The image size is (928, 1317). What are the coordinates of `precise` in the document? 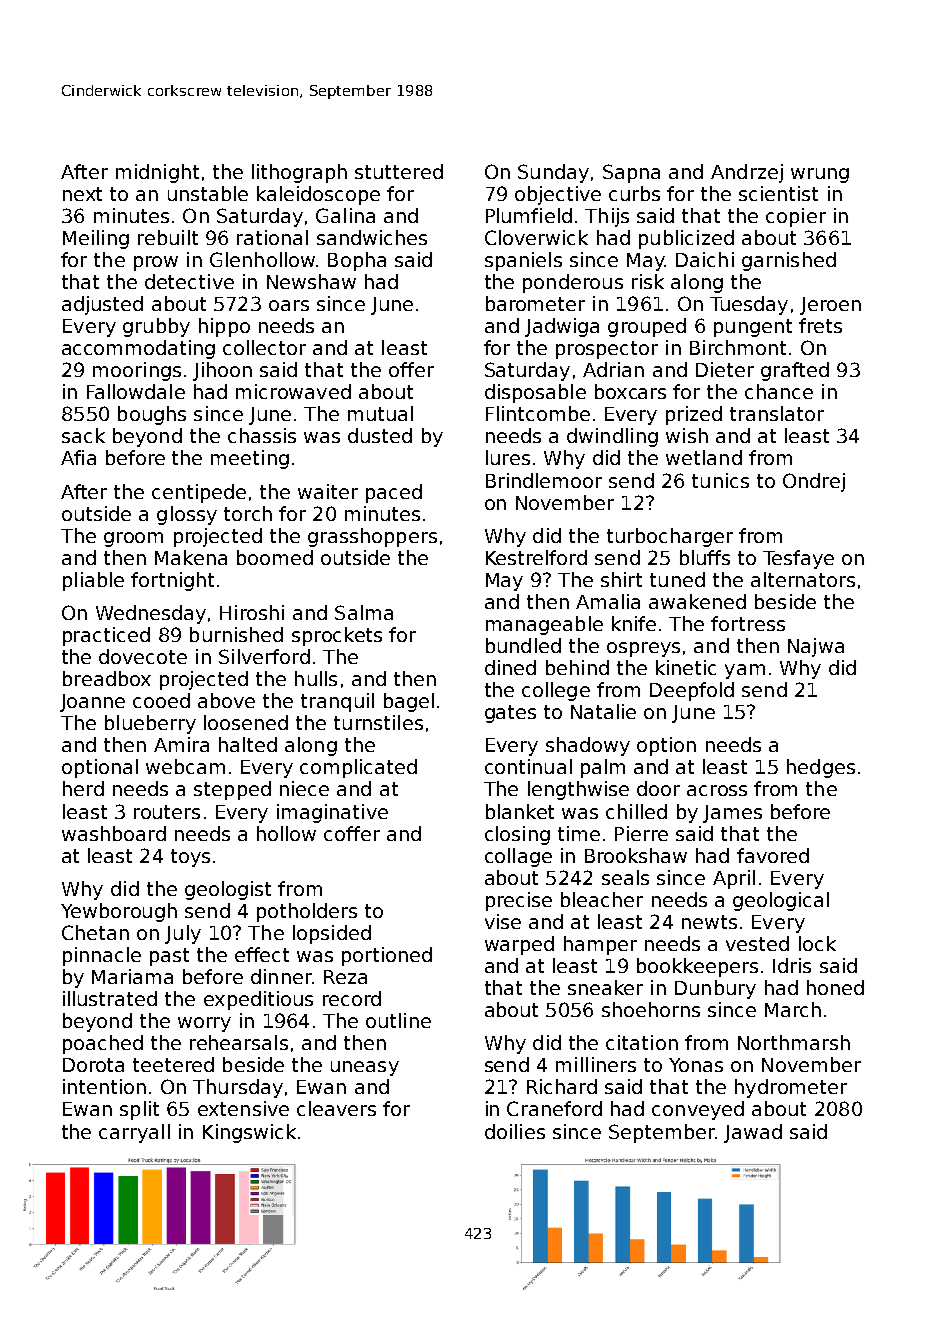 It's located at (519, 901).
